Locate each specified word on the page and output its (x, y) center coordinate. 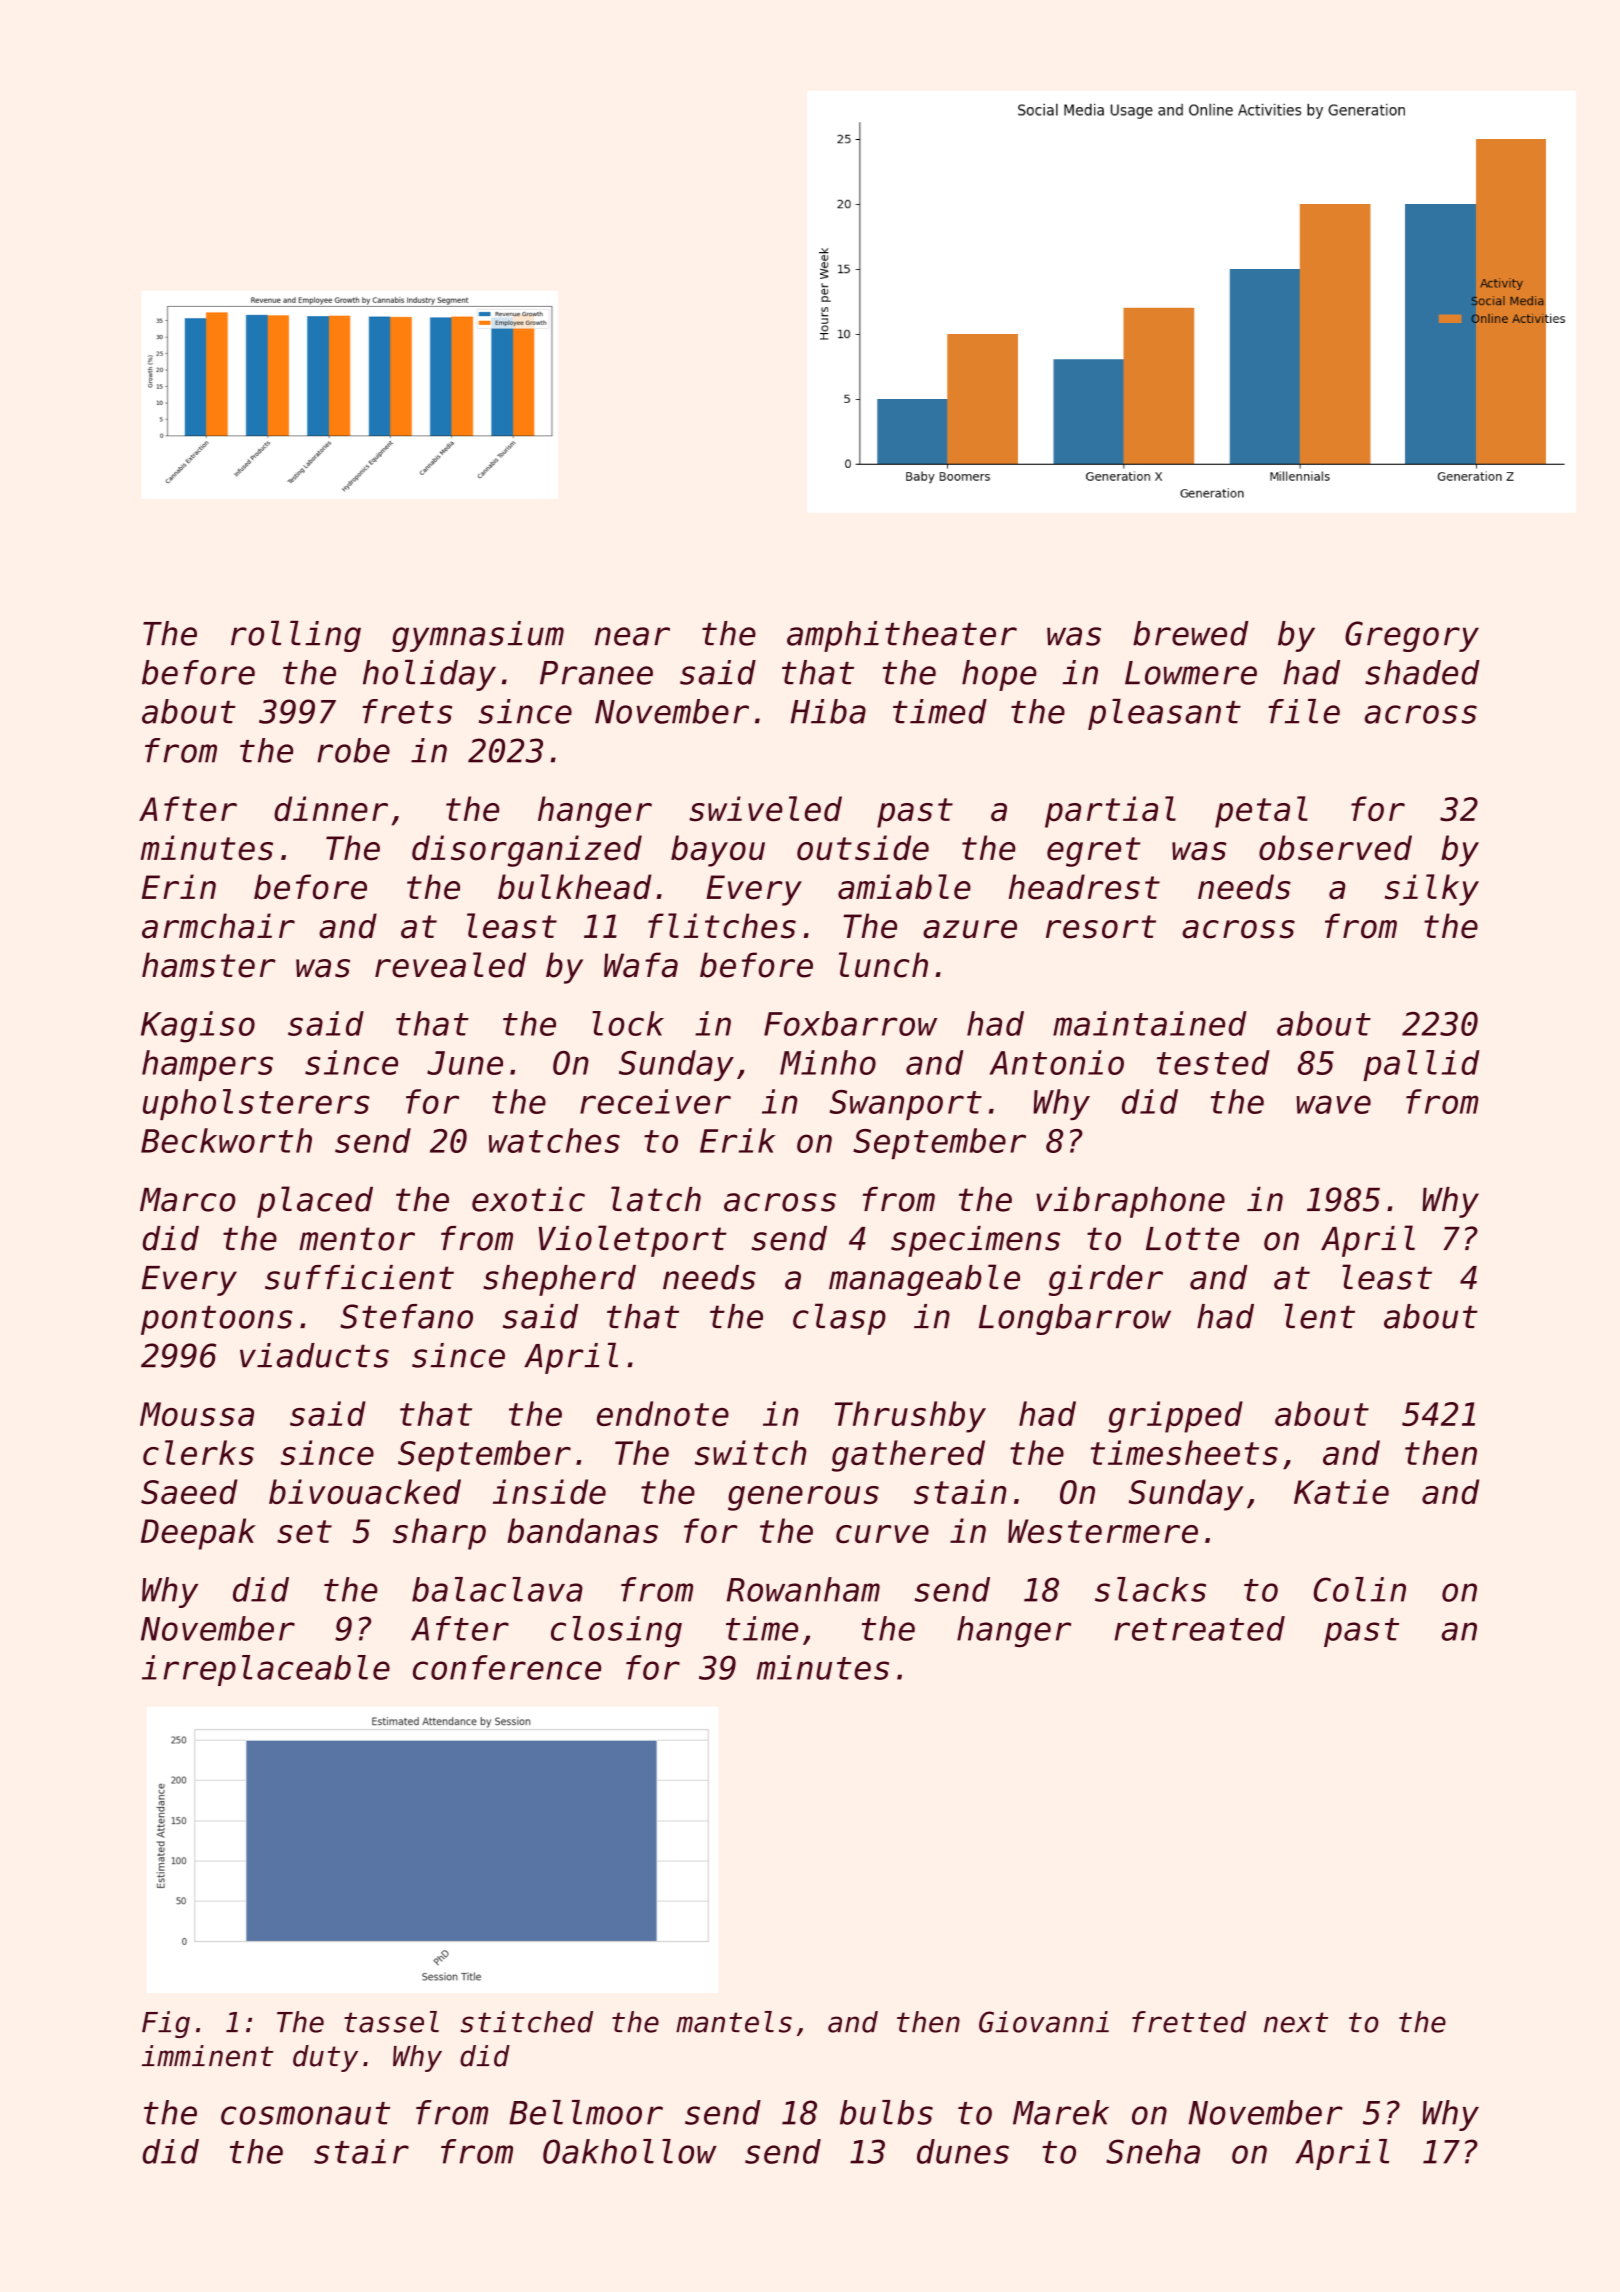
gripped (1175, 1417)
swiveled (765, 809)
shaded (1422, 672)
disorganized (527, 851)
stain (960, 1492)
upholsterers (256, 1104)
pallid (1421, 1065)
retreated (1199, 1628)
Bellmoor (586, 2112)
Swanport (906, 1105)
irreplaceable (266, 1670)
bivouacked (365, 1492)
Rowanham (803, 1589)
